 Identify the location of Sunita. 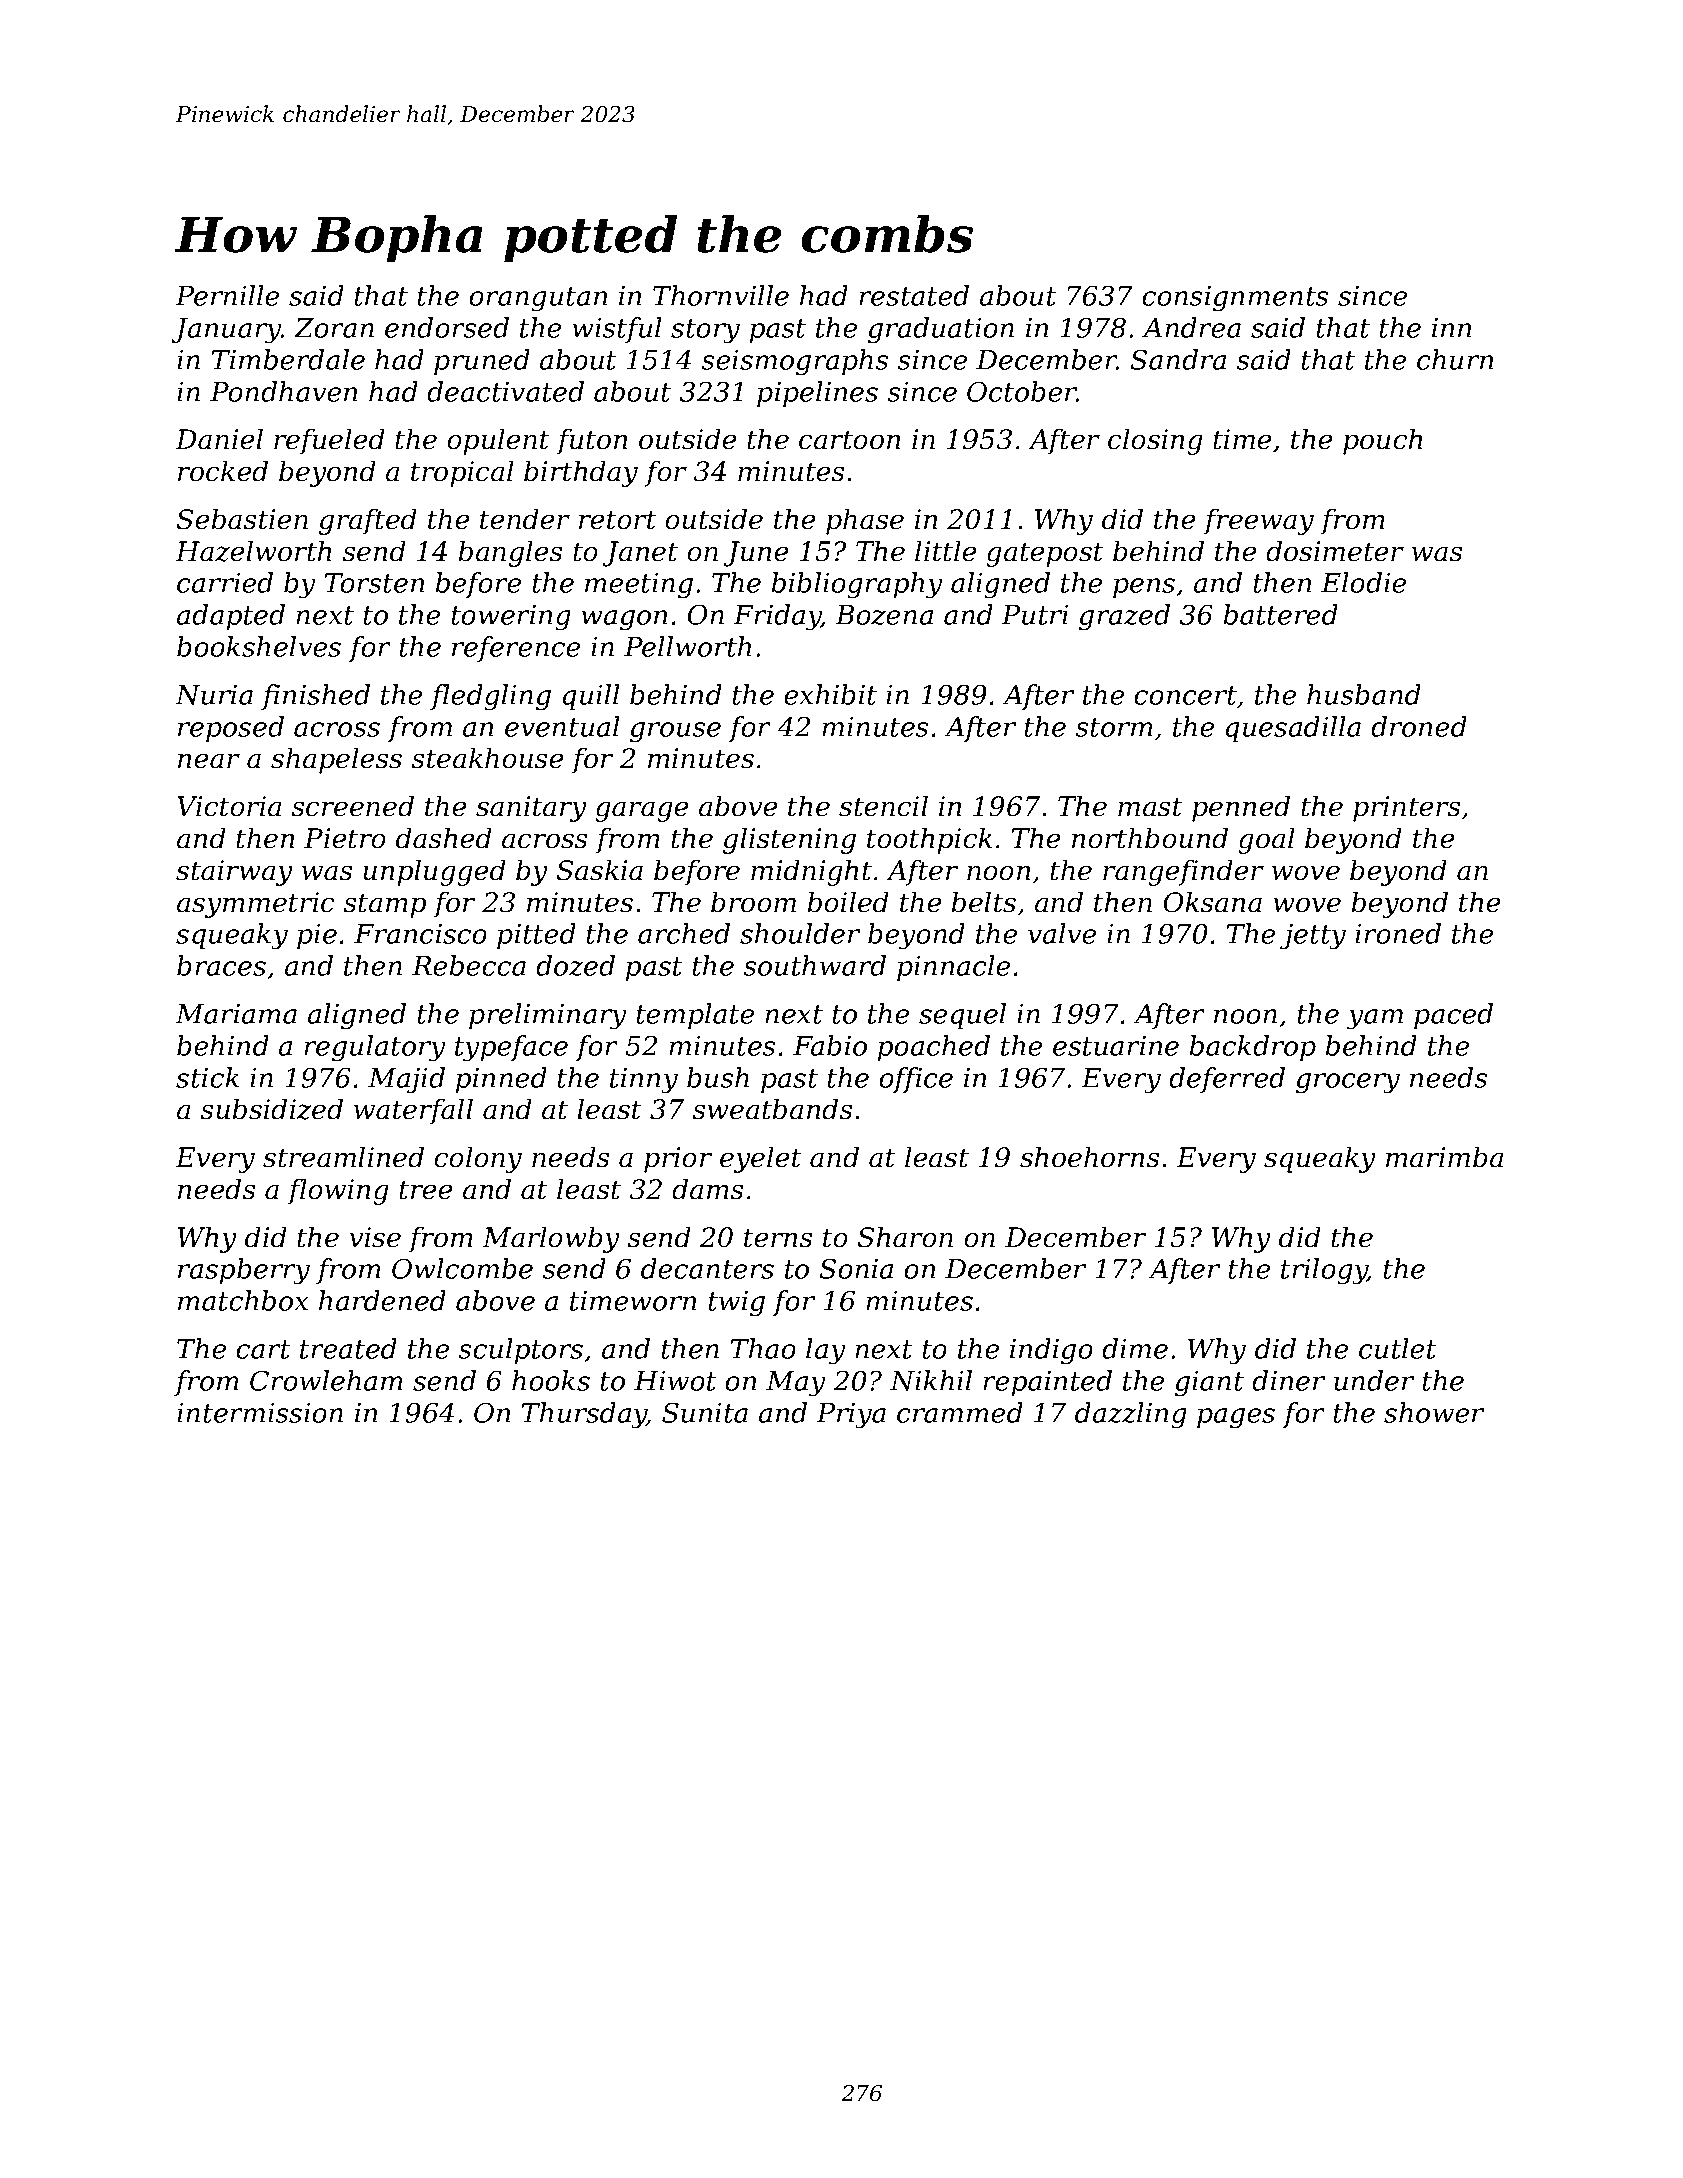
(705, 1412).
